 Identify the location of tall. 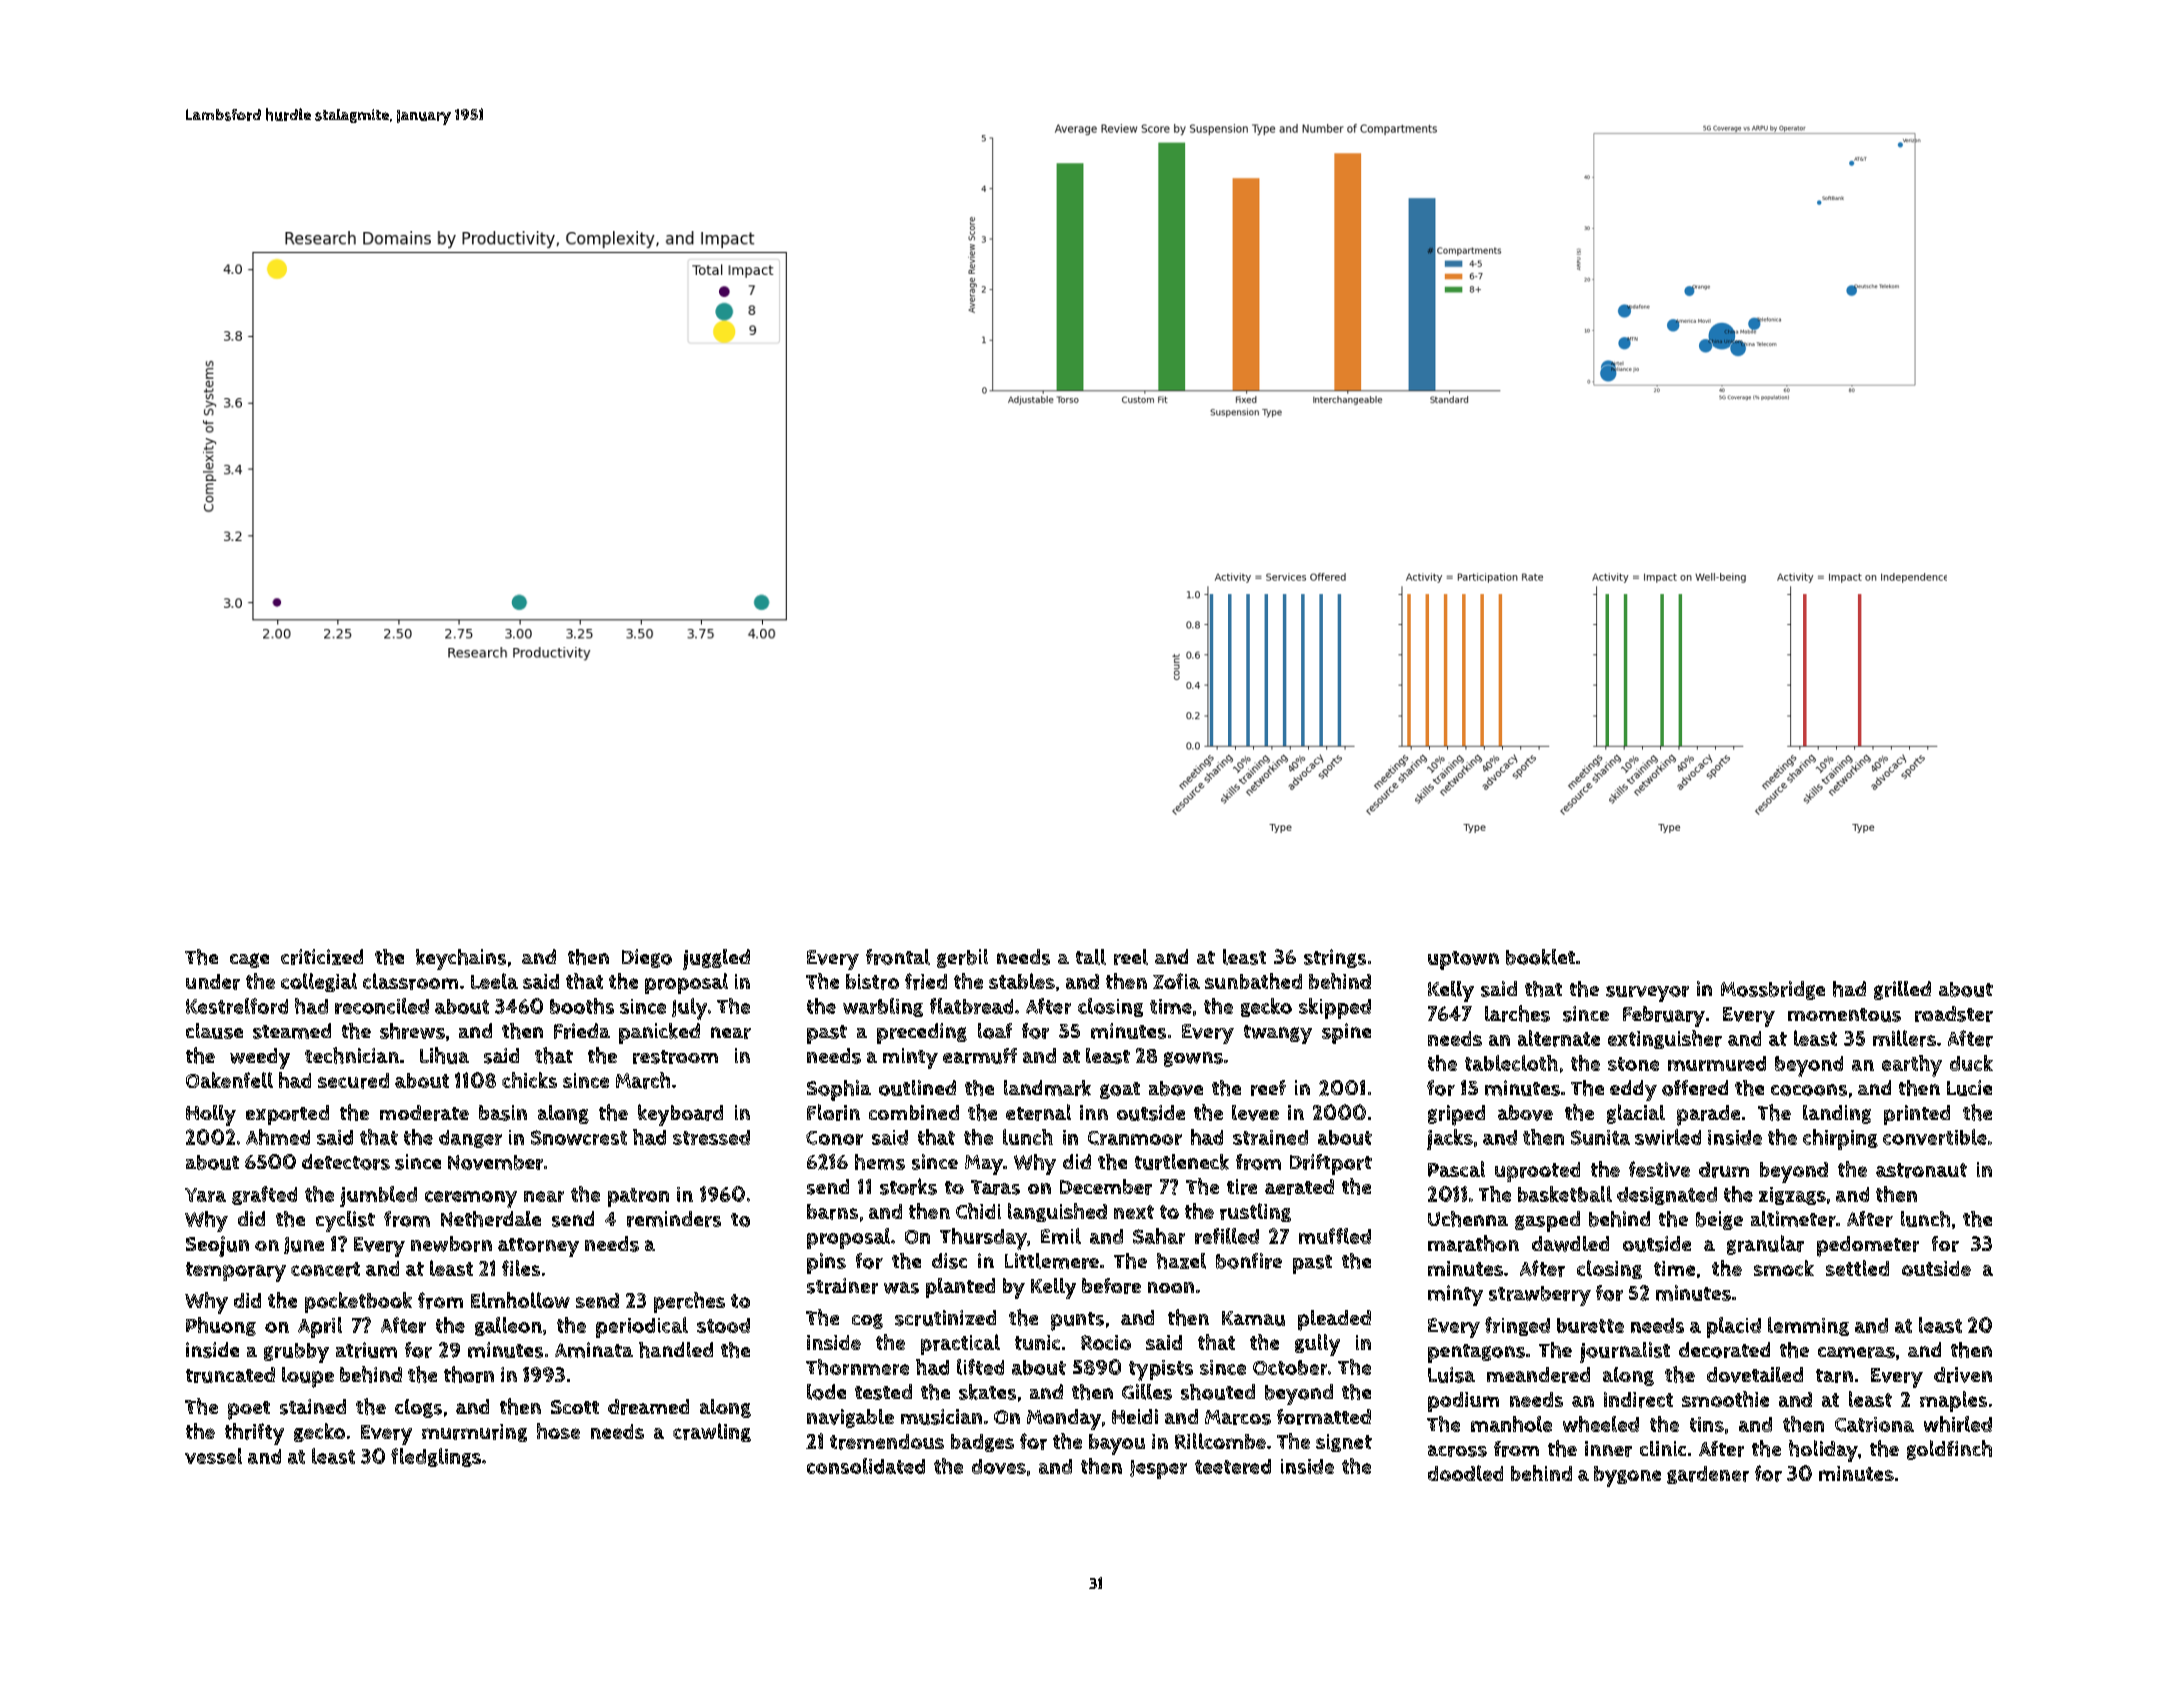
(1091, 957).
